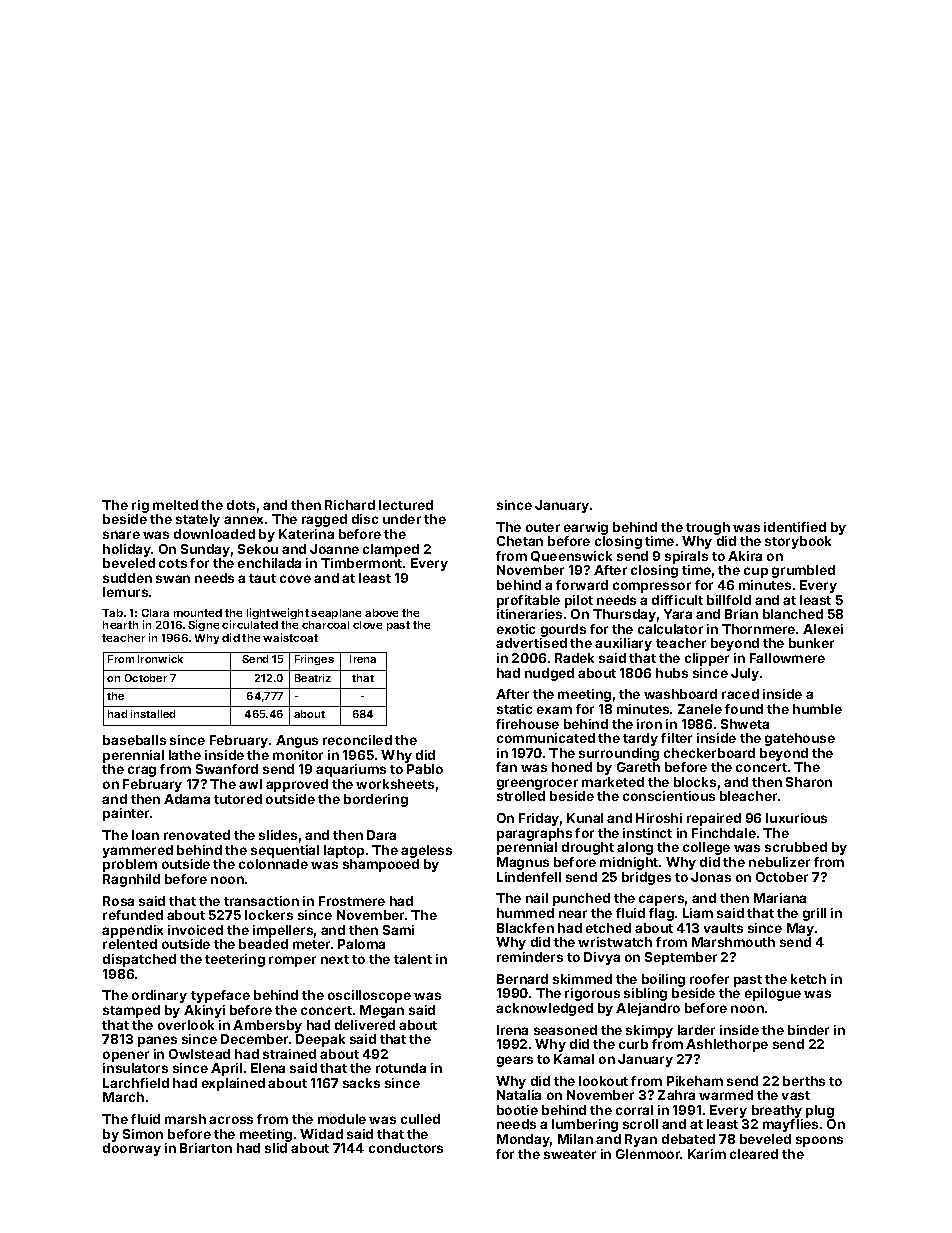 The height and width of the document is (1233, 952). Describe the element at coordinates (350, 505) in the document. I see `Richard` at that location.
